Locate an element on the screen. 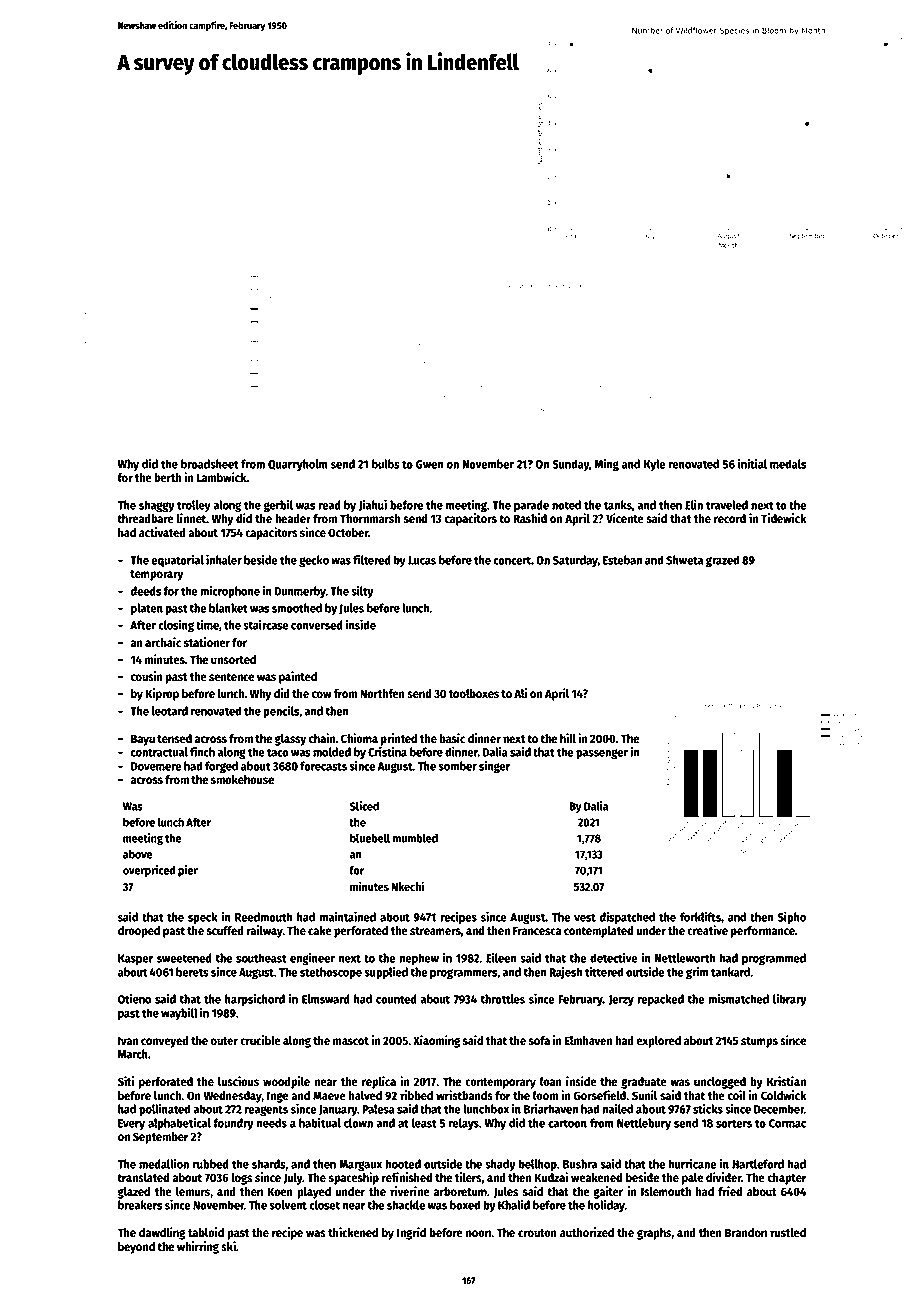 The height and width of the screenshot is (1308, 924). Esteban is located at coordinates (622, 560).
